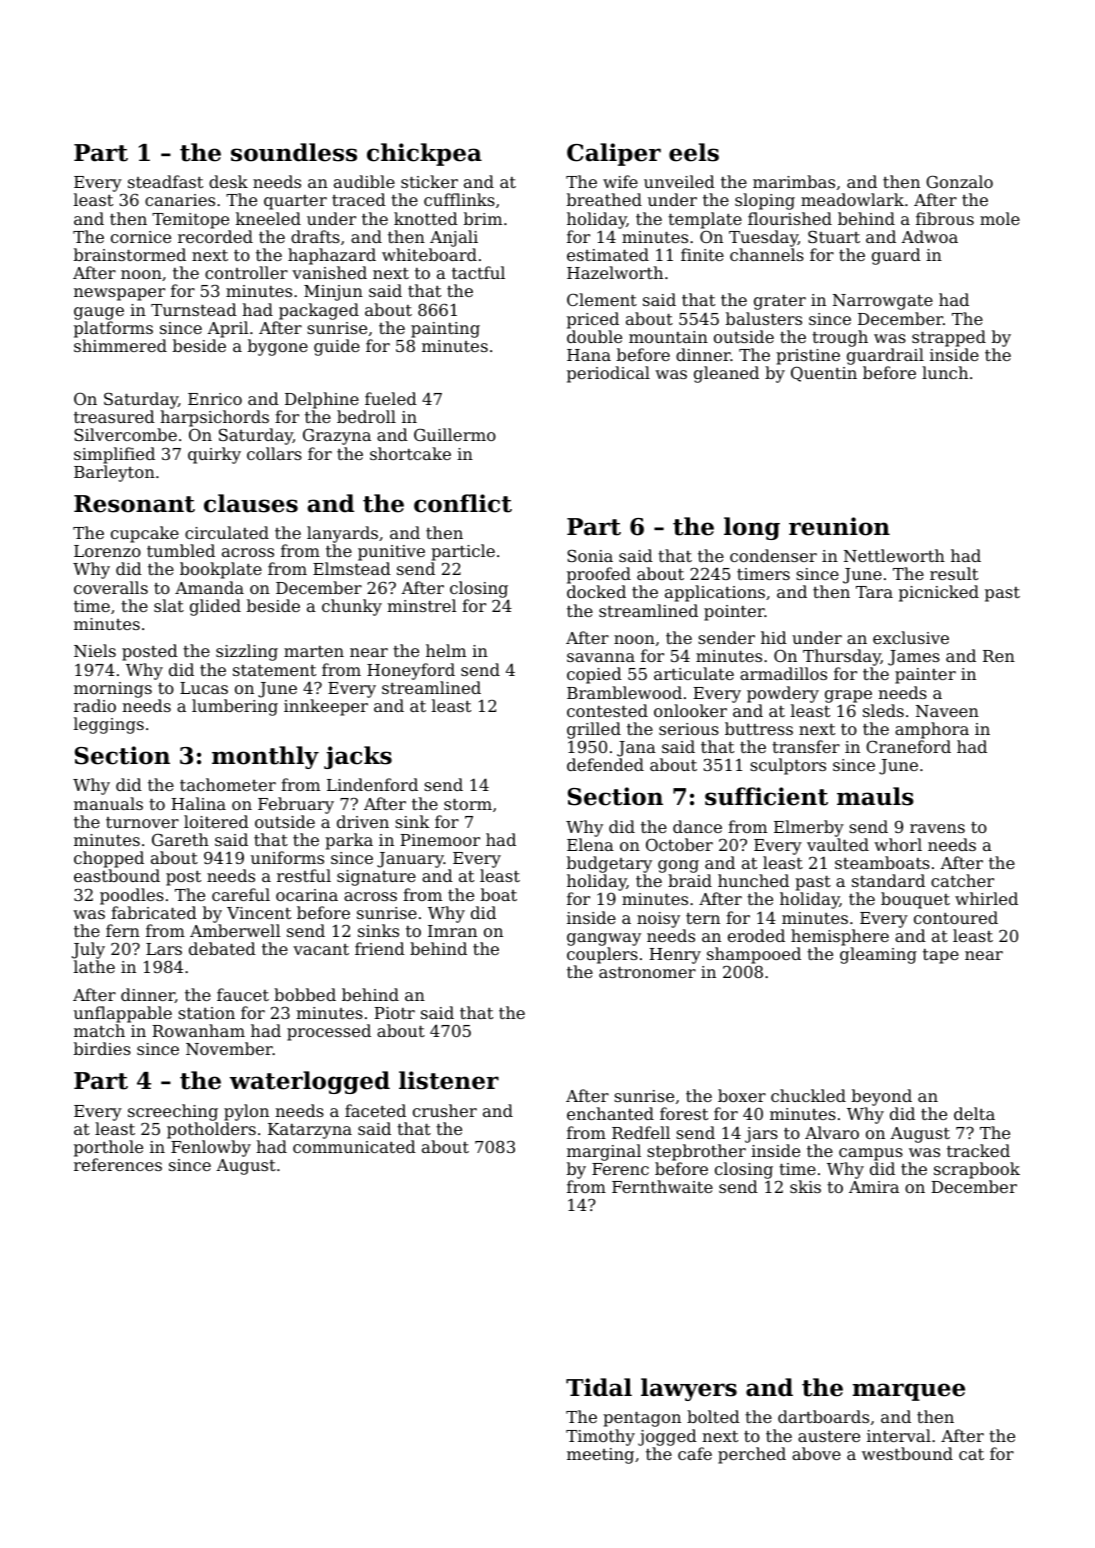 The image size is (1095, 1548). Describe the element at coordinates (117, 875) in the image. I see `eastbound` at that location.
